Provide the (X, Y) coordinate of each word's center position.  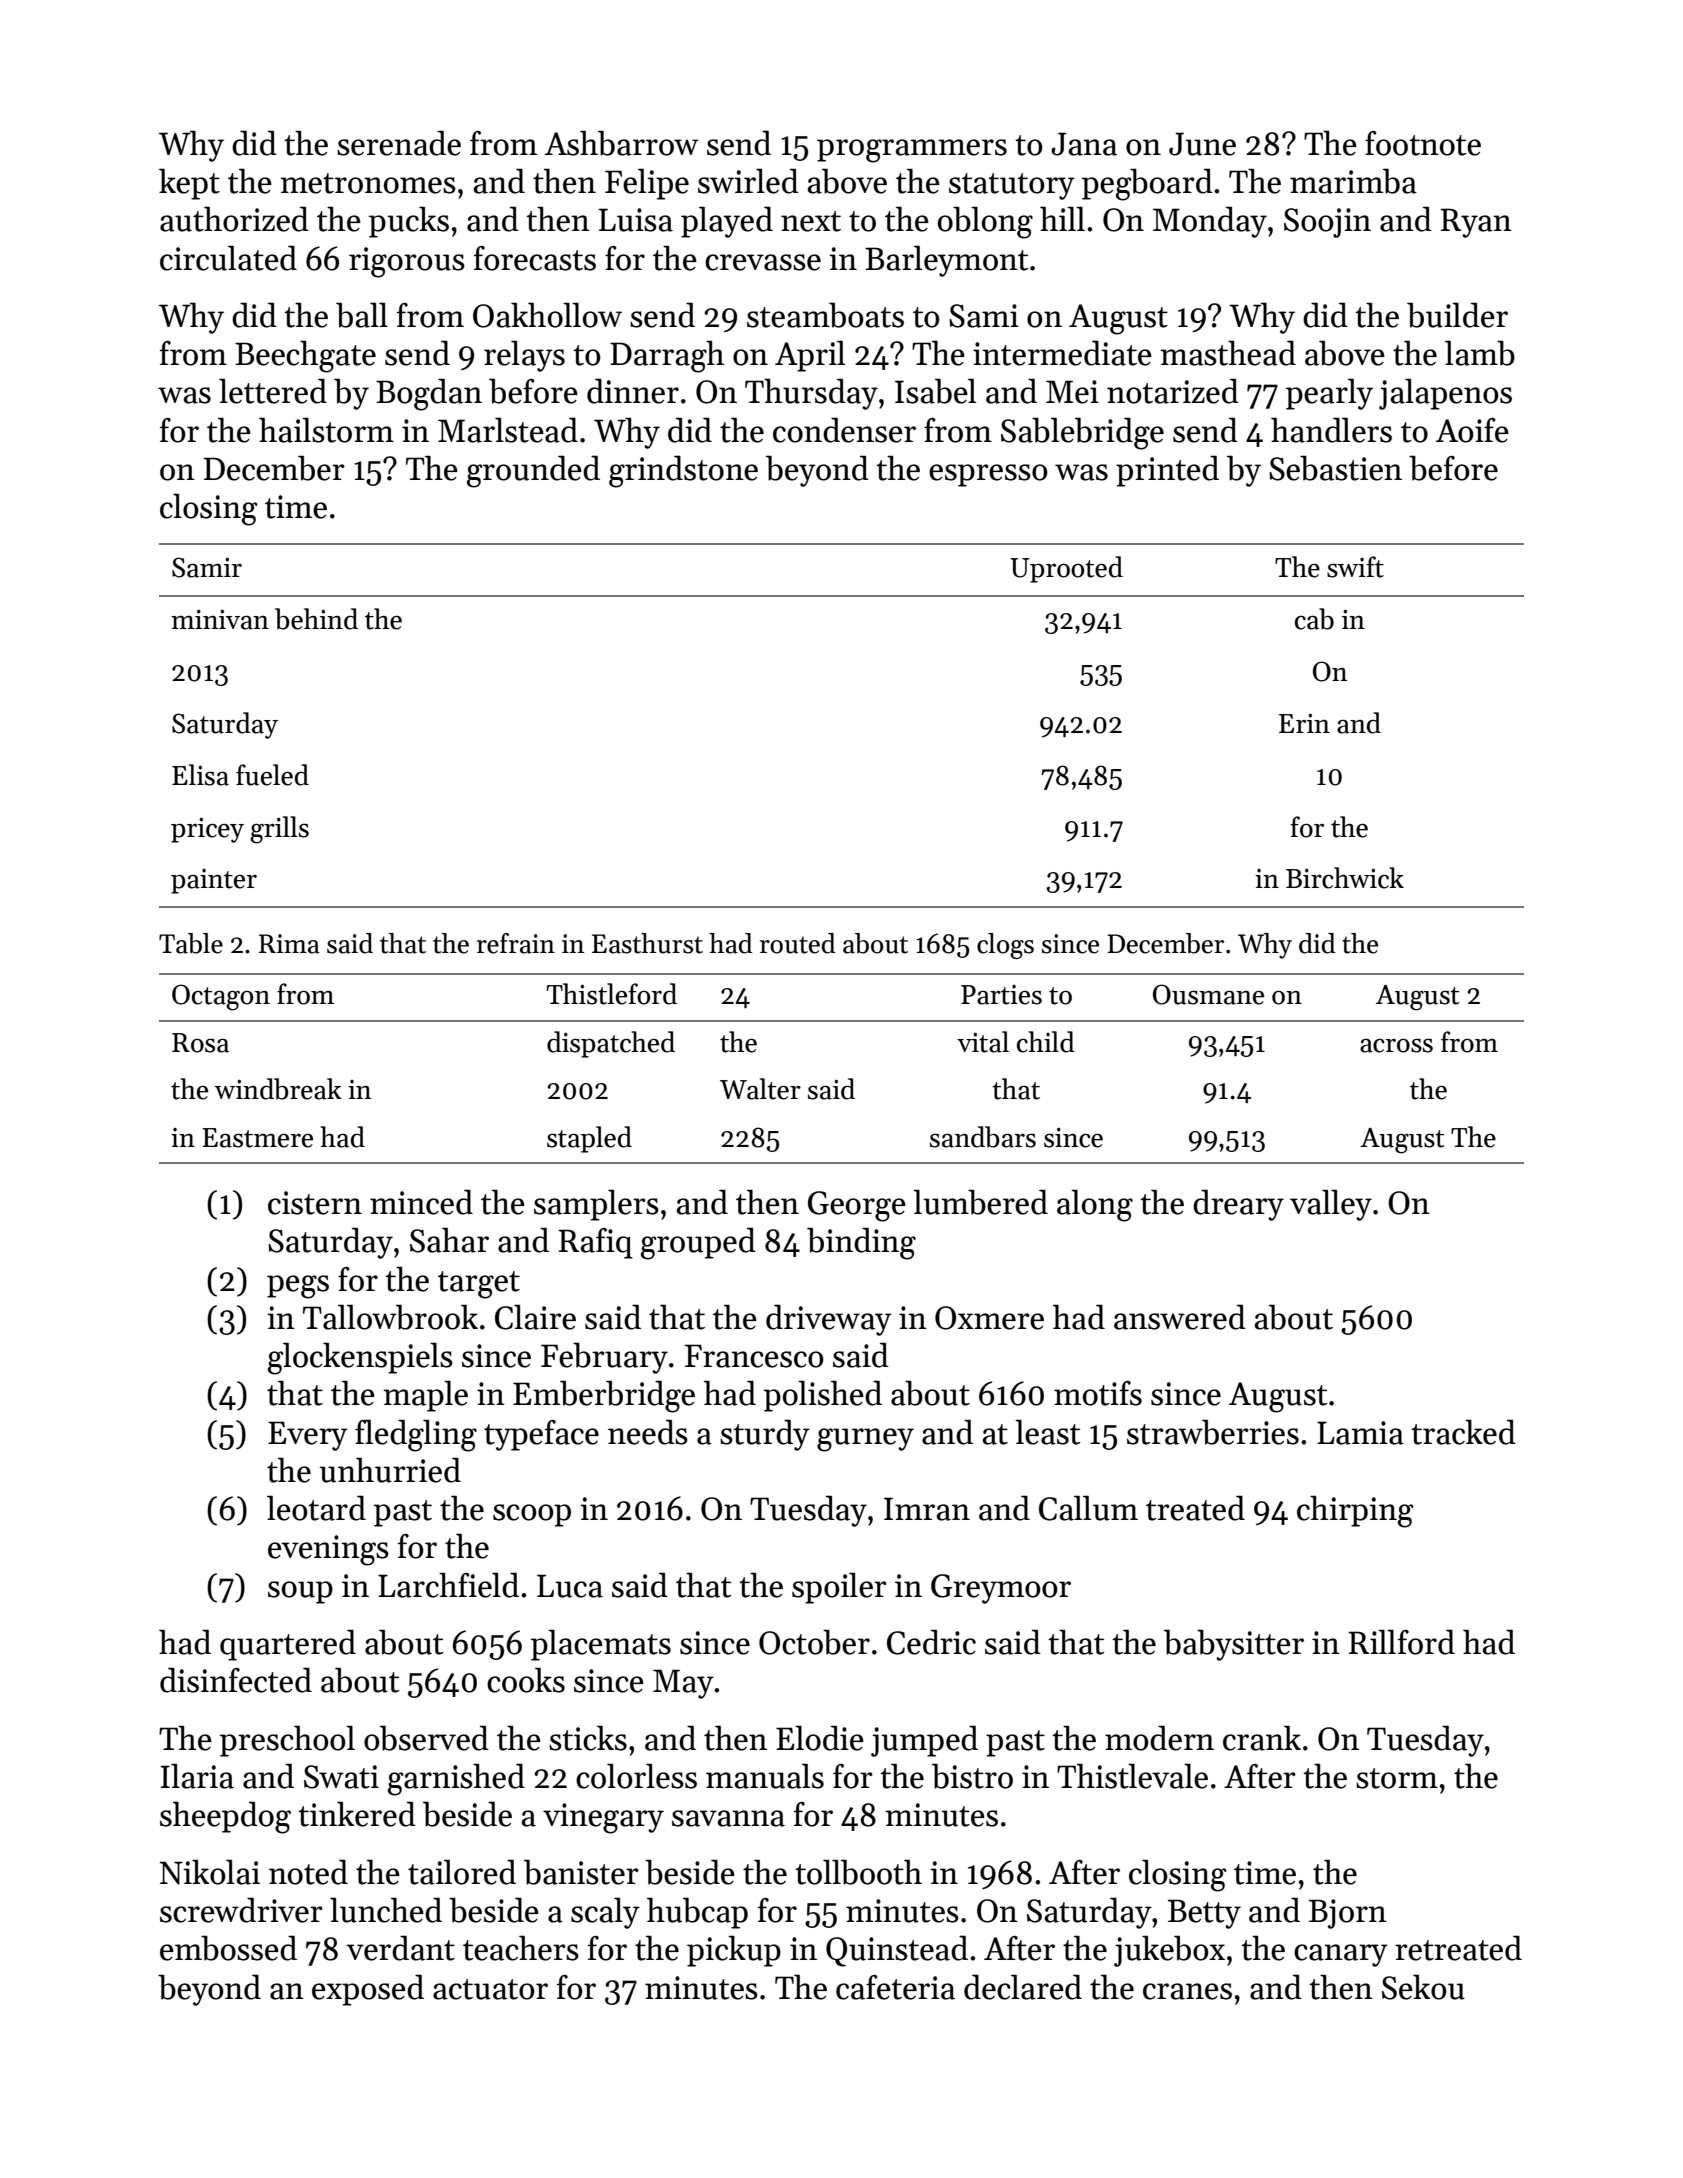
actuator (490, 1989)
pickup (734, 1951)
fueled (272, 775)
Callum (1088, 1508)
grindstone (683, 471)
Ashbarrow (622, 143)
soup (300, 1592)
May (683, 1684)
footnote (1423, 143)
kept (189, 184)
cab (1314, 619)
